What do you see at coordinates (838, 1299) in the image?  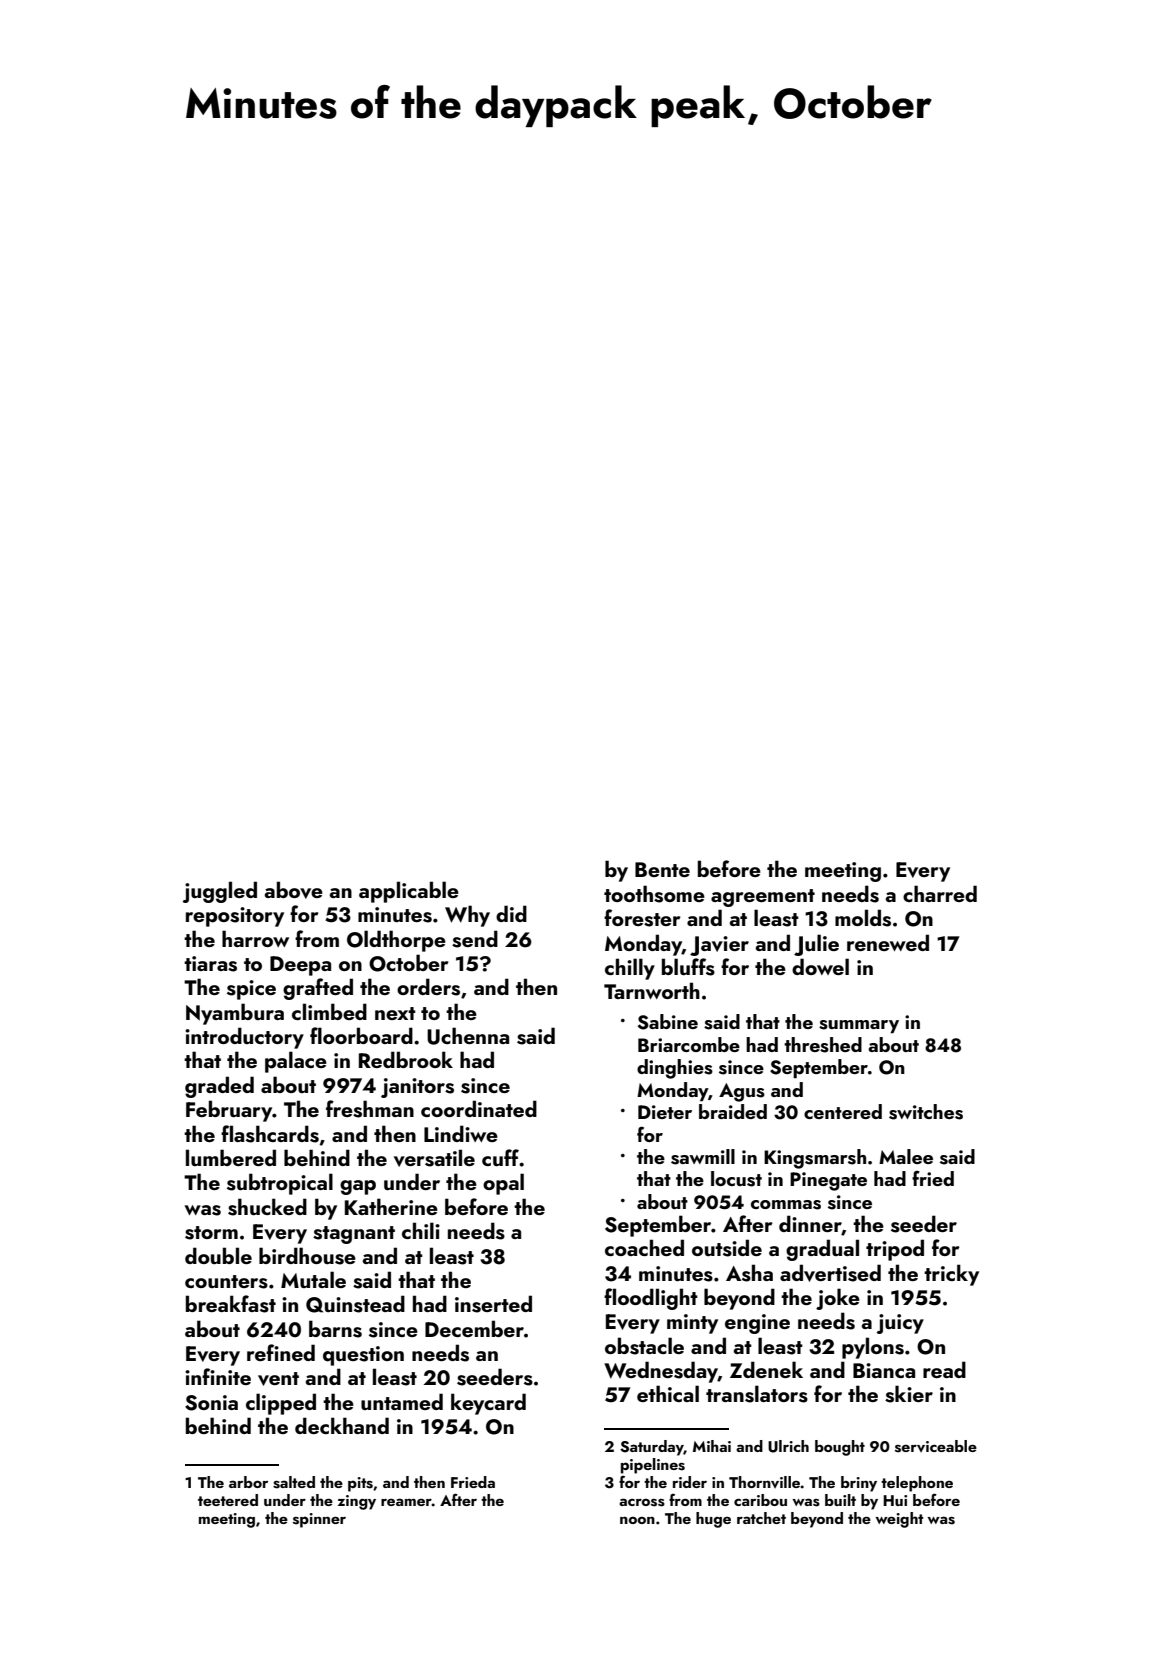 I see `joke` at bounding box center [838, 1299].
